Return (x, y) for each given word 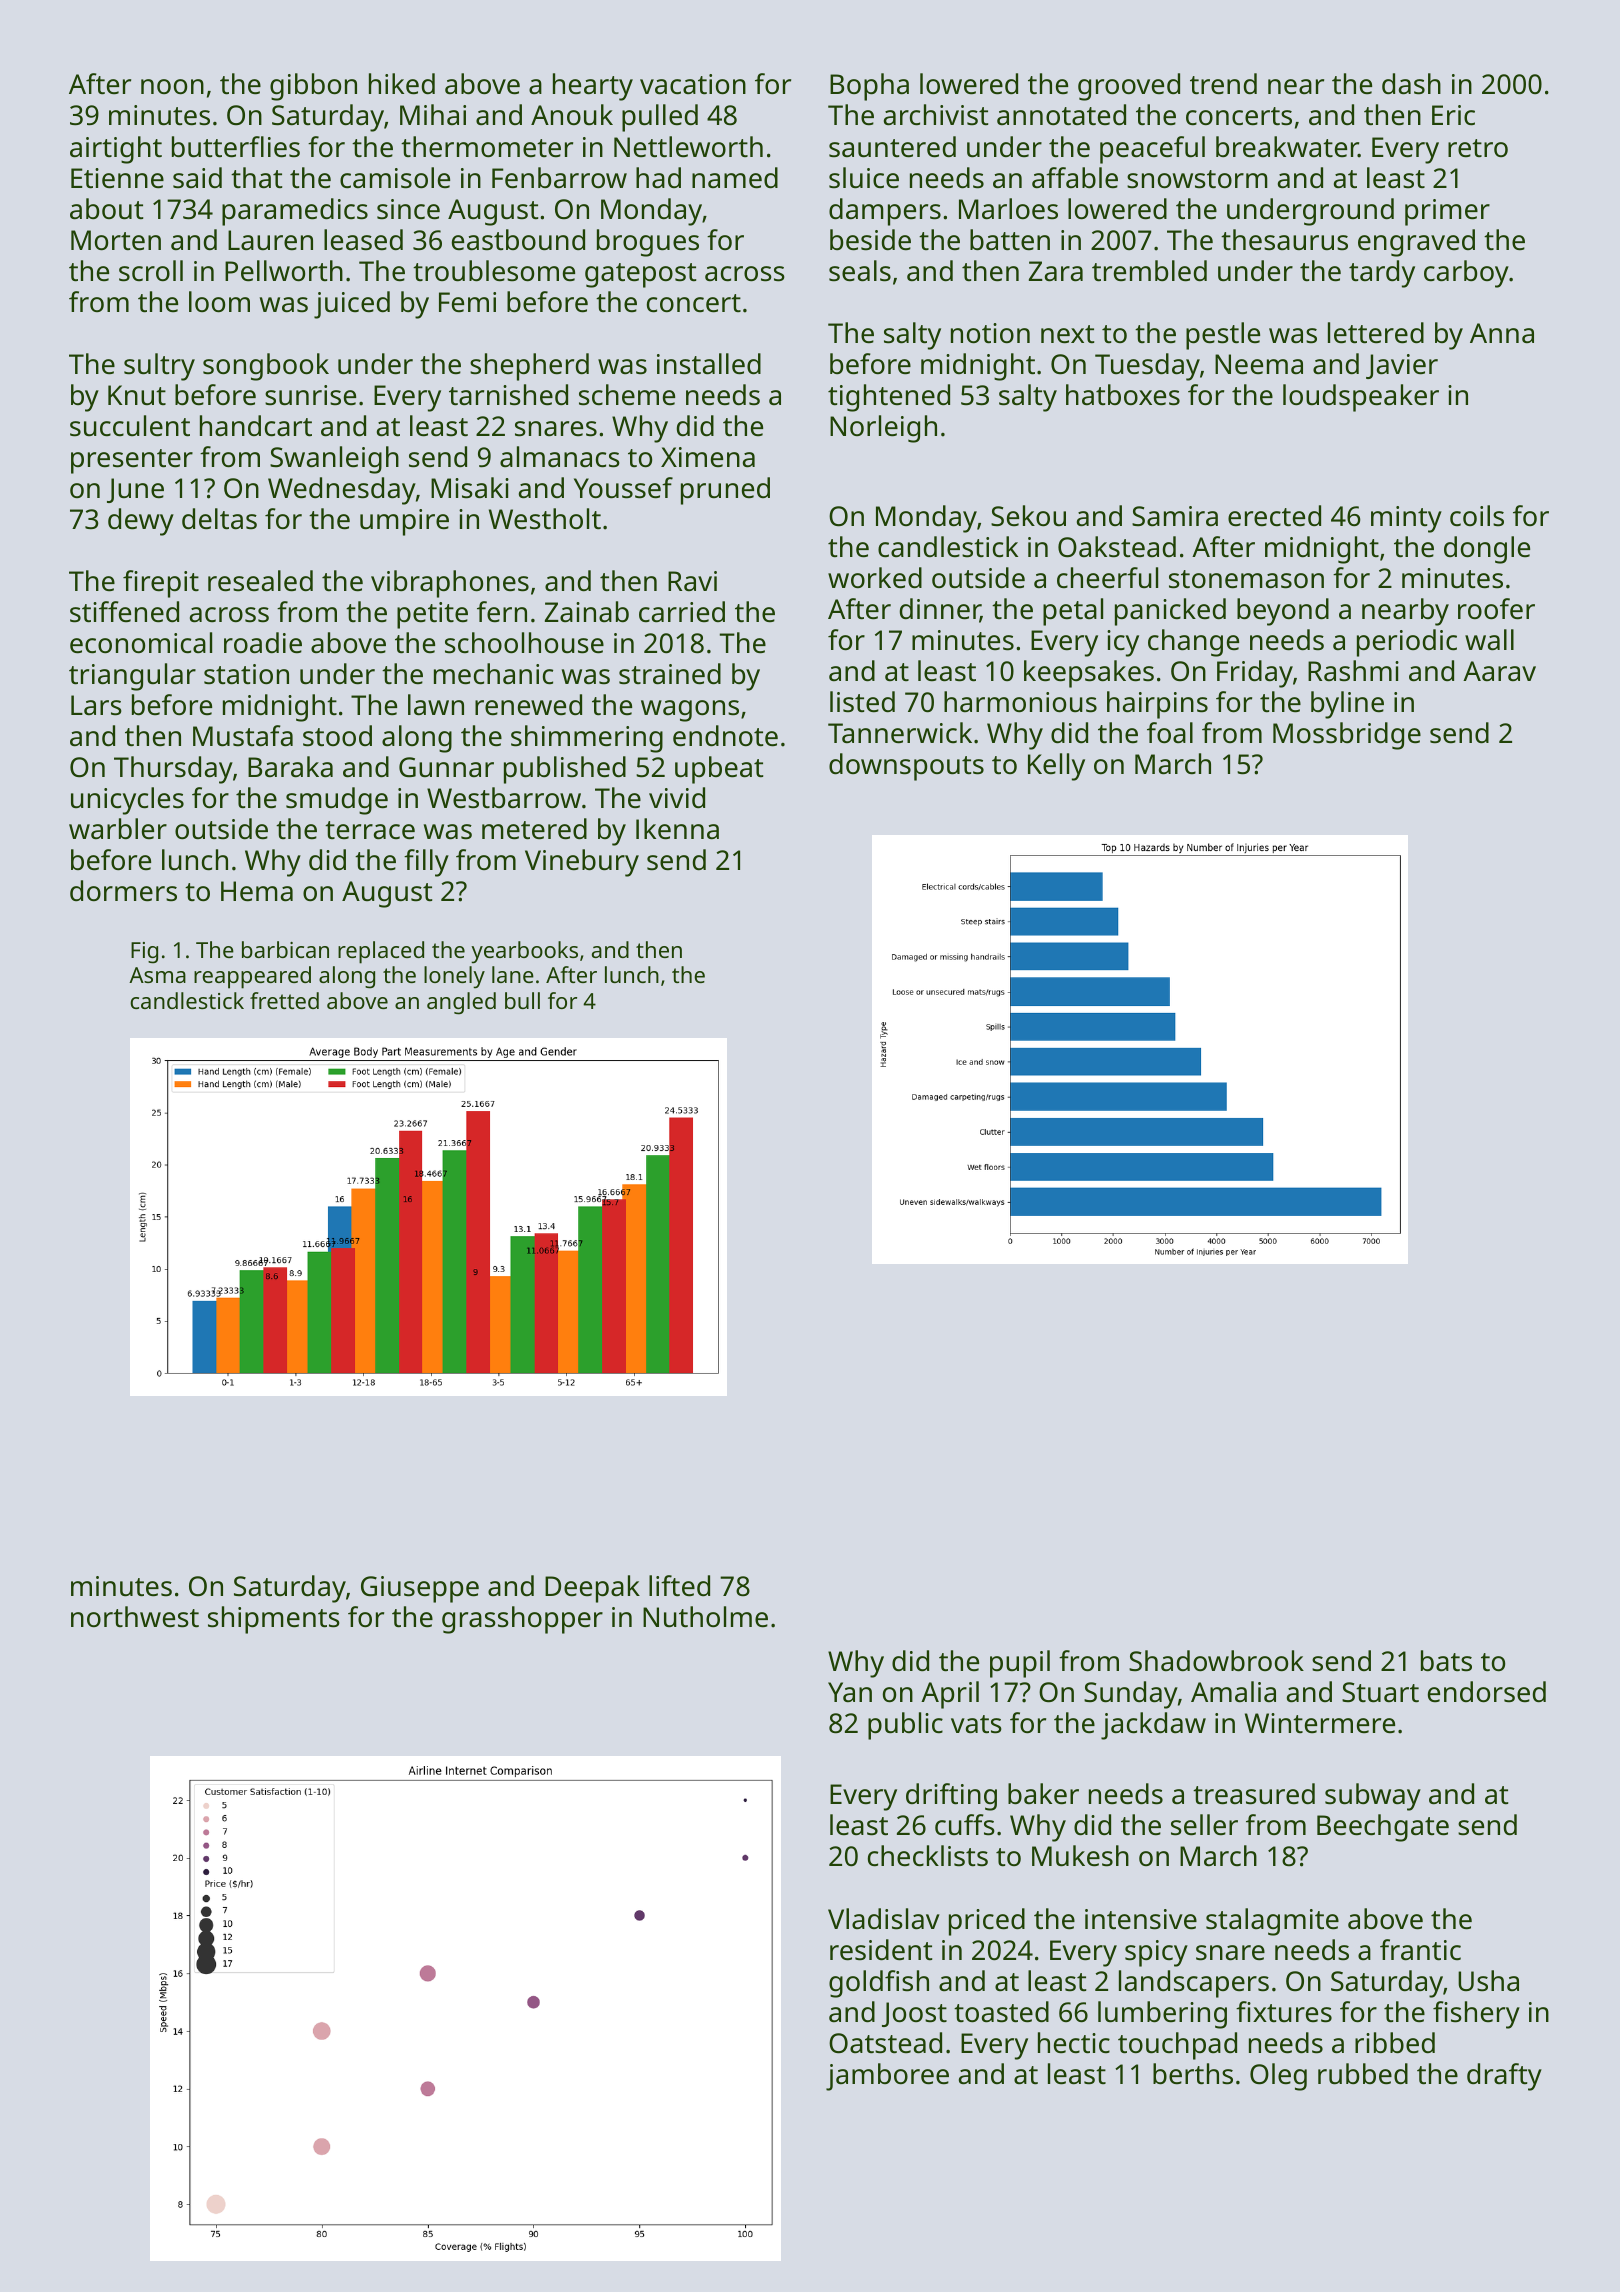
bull (522, 1000)
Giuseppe (420, 1589)
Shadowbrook (1216, 1660)
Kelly (1056, 767)
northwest (135, 1617)
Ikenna (677, 829)
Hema (257, 891)
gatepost (640, 275)
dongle (1487, 550)
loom (219, 301)
